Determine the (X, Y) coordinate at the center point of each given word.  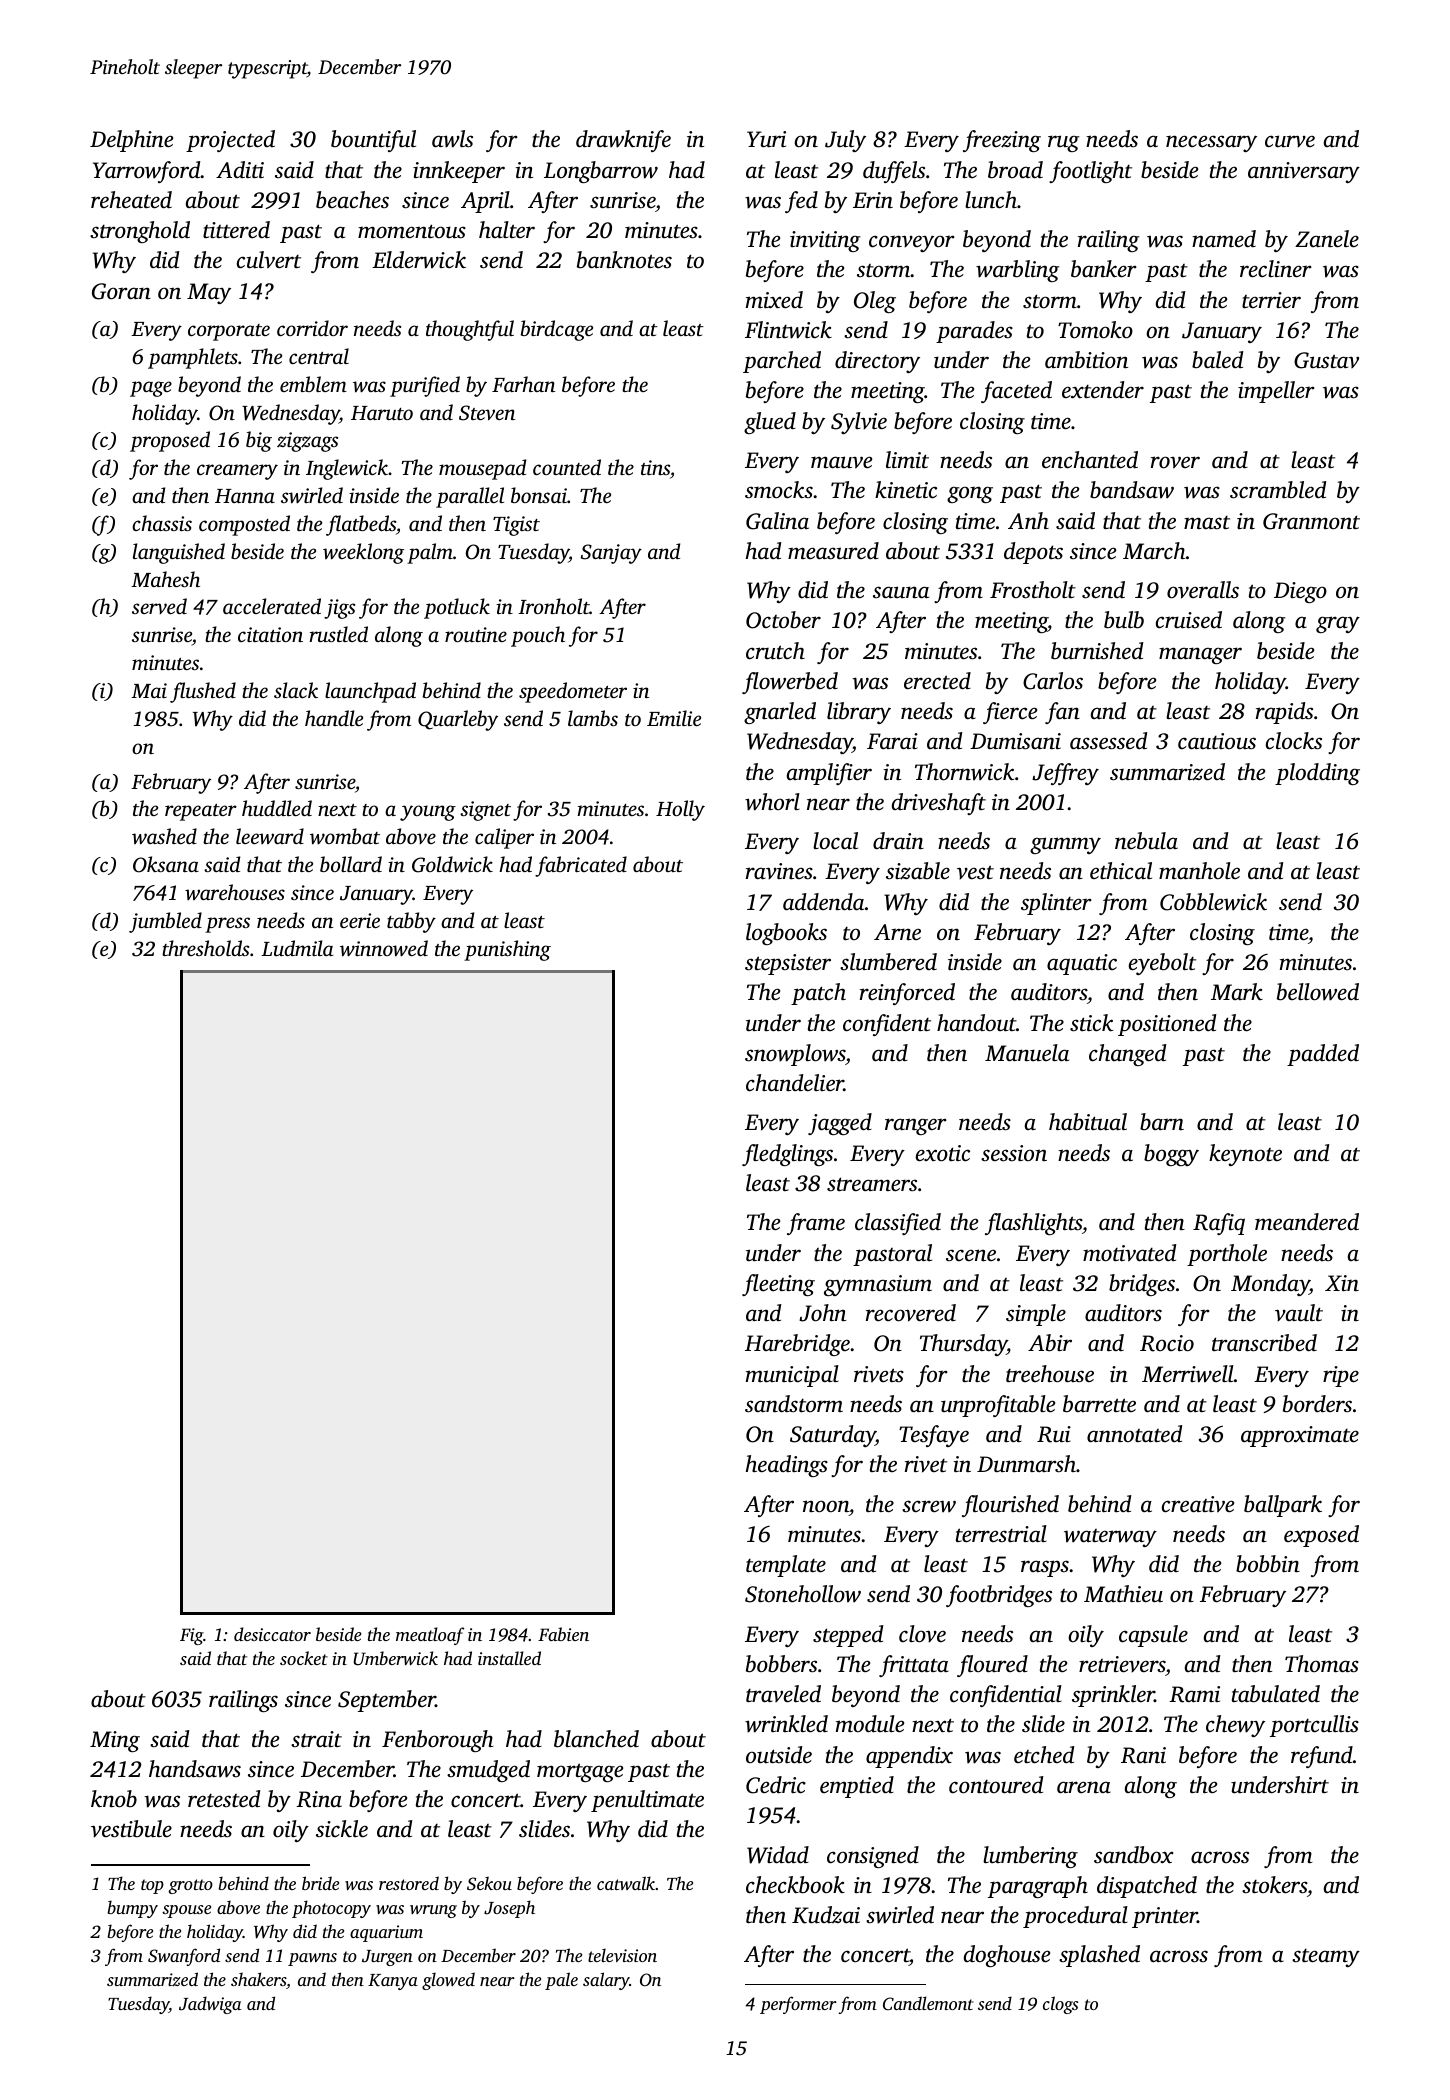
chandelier (795, 1083)
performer (798, 2005)
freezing (1002, 141)
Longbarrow (601, 172)
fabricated (581, 866)
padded (1323, 1055)
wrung (433, 1911)
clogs (1060, 2005)
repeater (201, 812)
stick (1091, 1023)
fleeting (778, 1285)
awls (452, 139)
